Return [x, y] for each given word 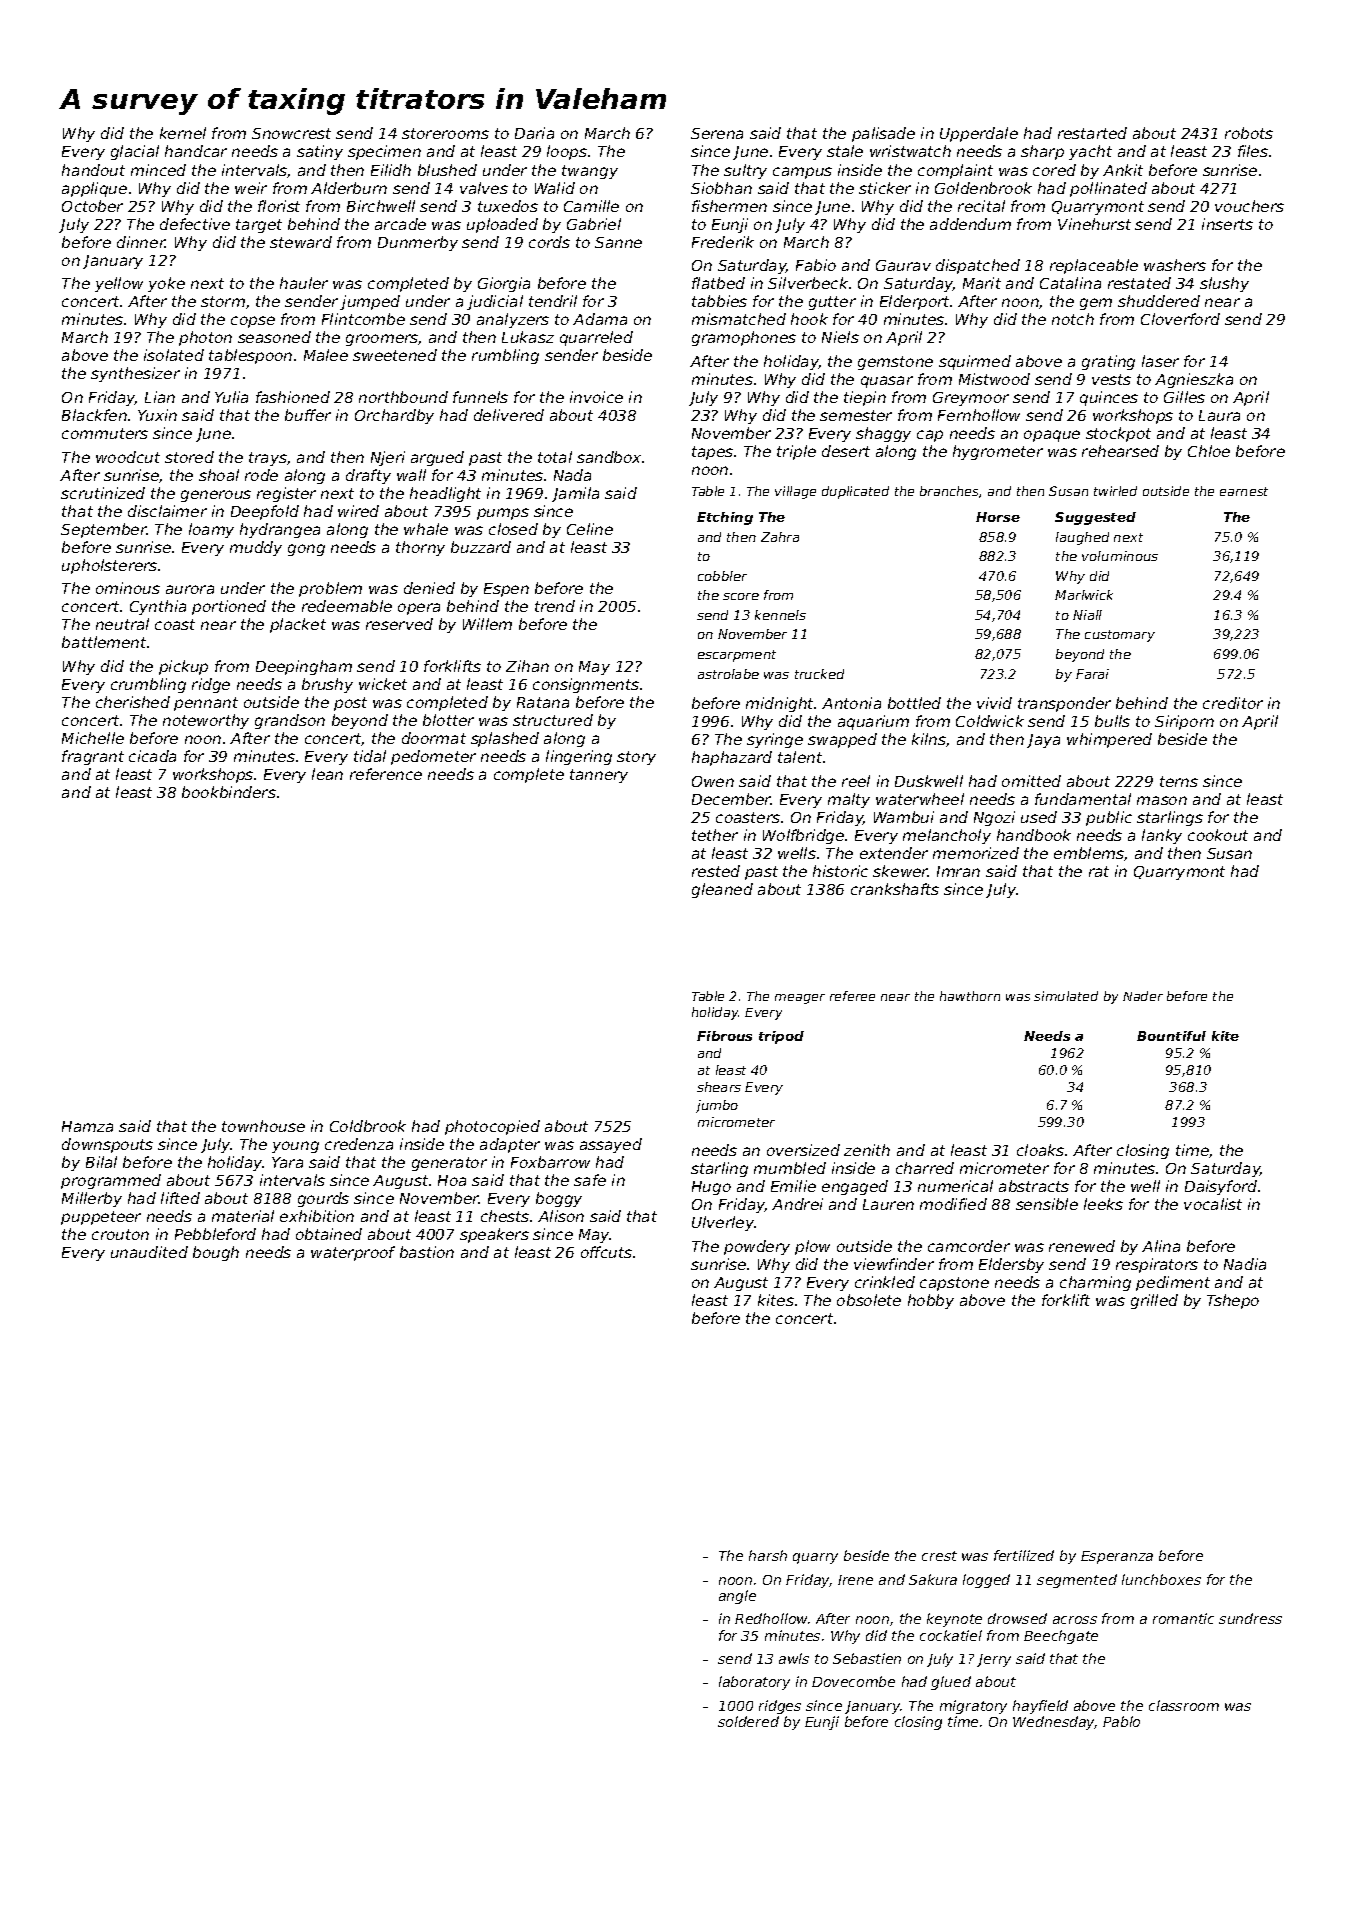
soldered [748, 1721]
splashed [505, 739]
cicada [152, 756]
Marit [982, 283]
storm [223, 301]
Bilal [101, 1162]
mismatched [739, 319]
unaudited [149, 1252]
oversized [803, 1150]
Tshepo [1233, 1301]
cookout [1218, 835]
